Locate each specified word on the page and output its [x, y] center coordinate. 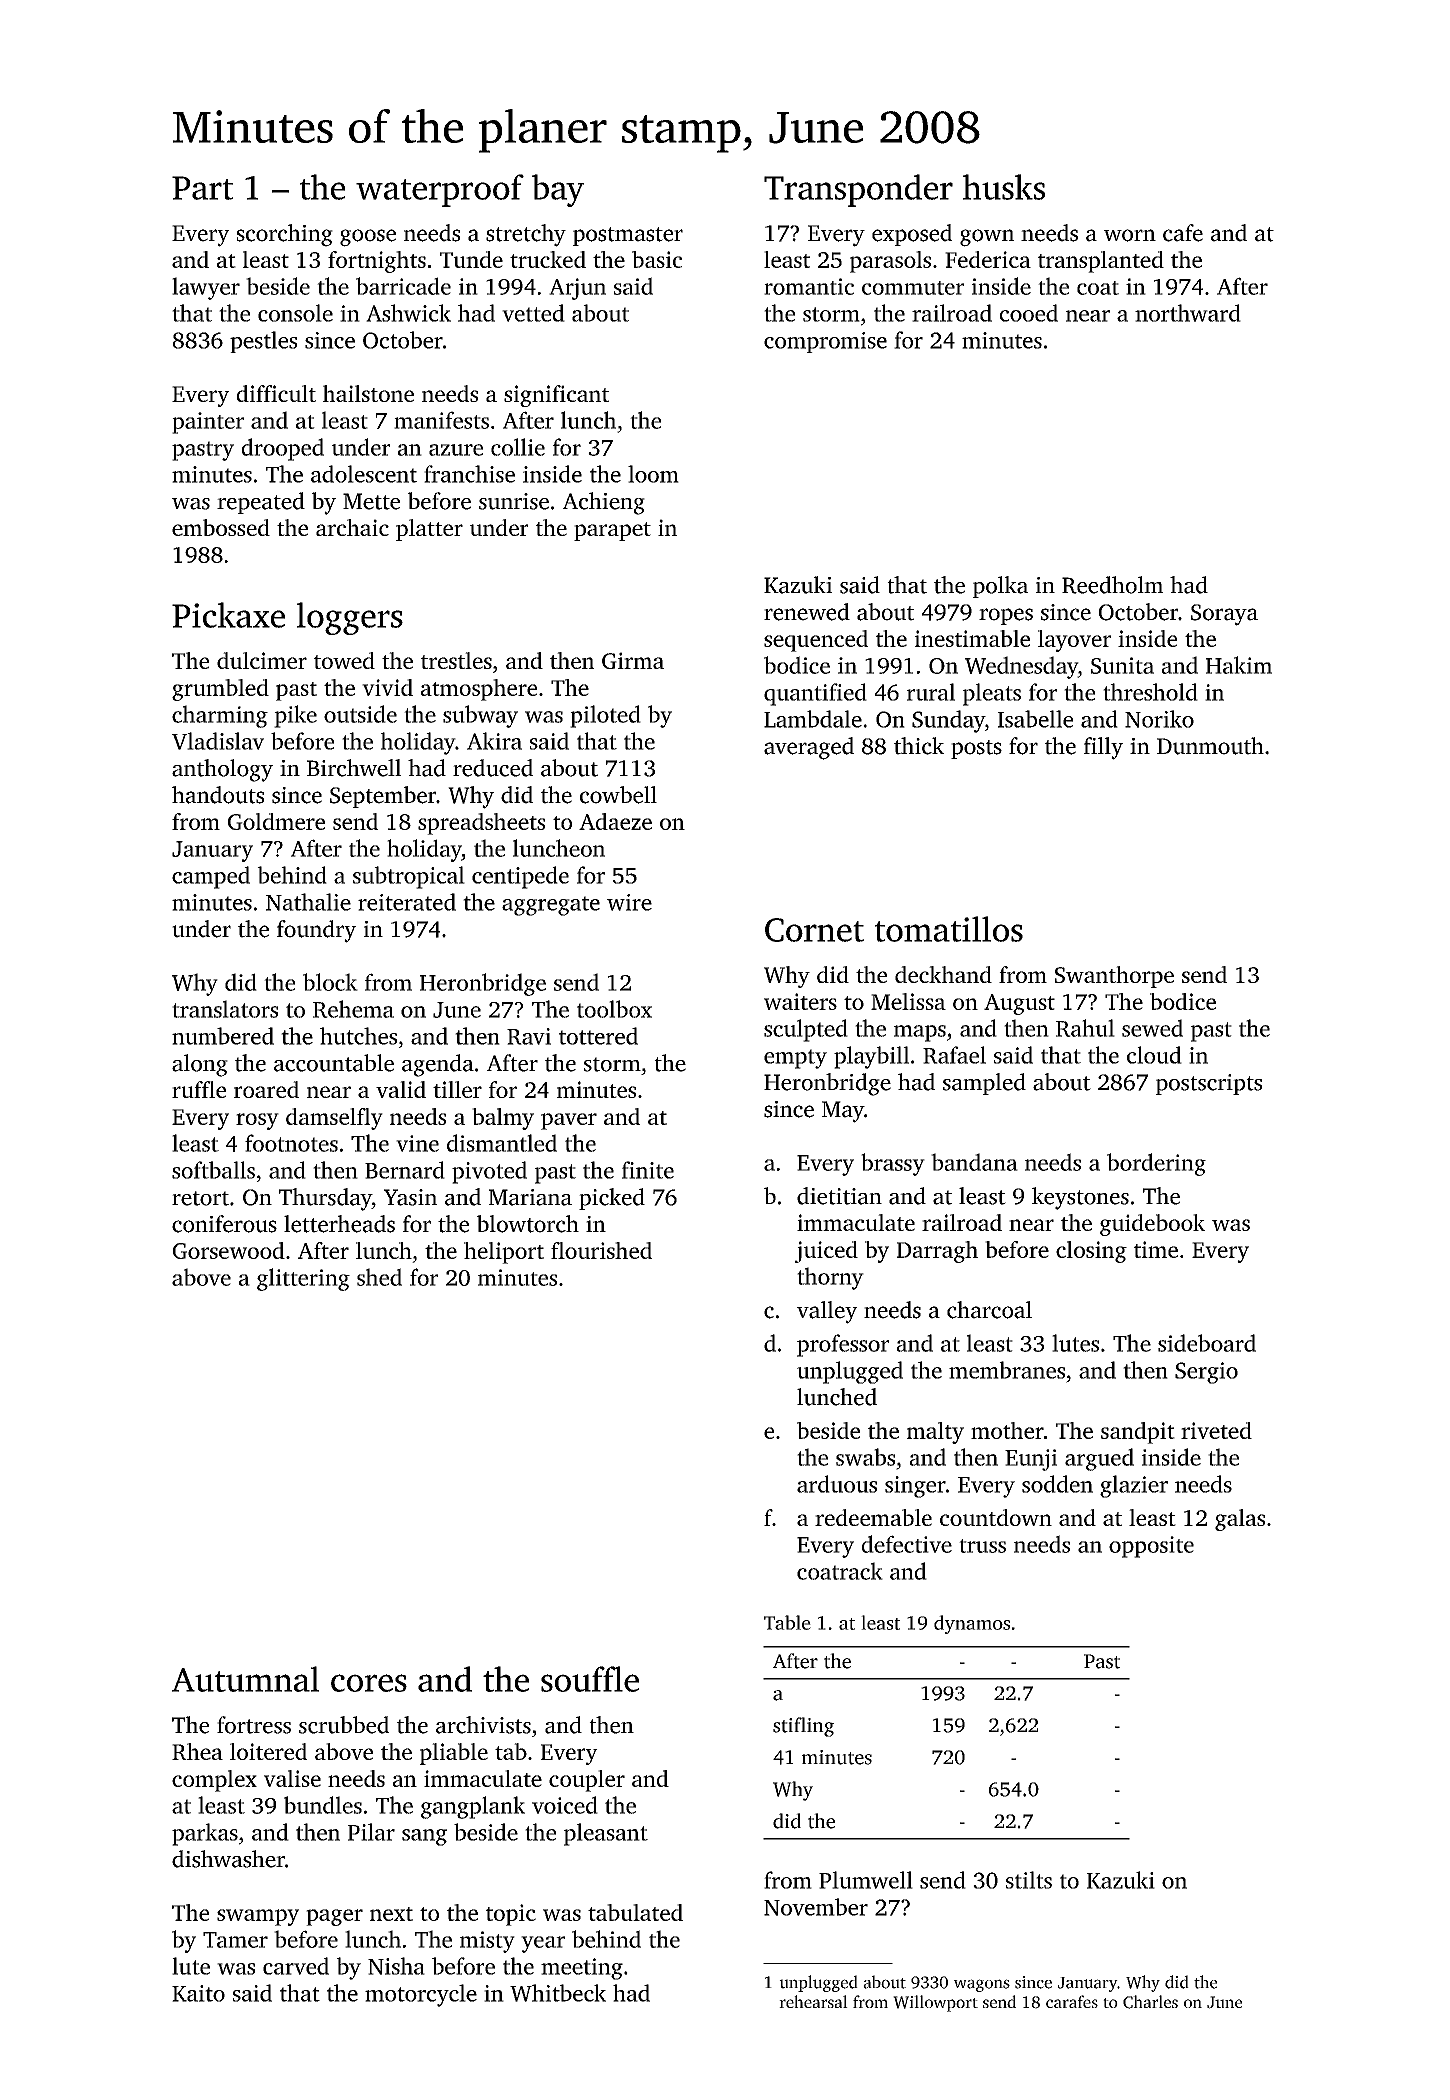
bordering [1156, 1164]
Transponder [858, 190]
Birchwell [354, 768]
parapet [612, 531]
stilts [1029, 1880]
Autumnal [245, 1679]
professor [843, 1345]
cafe [1183, 233]
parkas [205, 1834]
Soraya [1224, 615]
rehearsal [813, 2001]
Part [202, 188]
